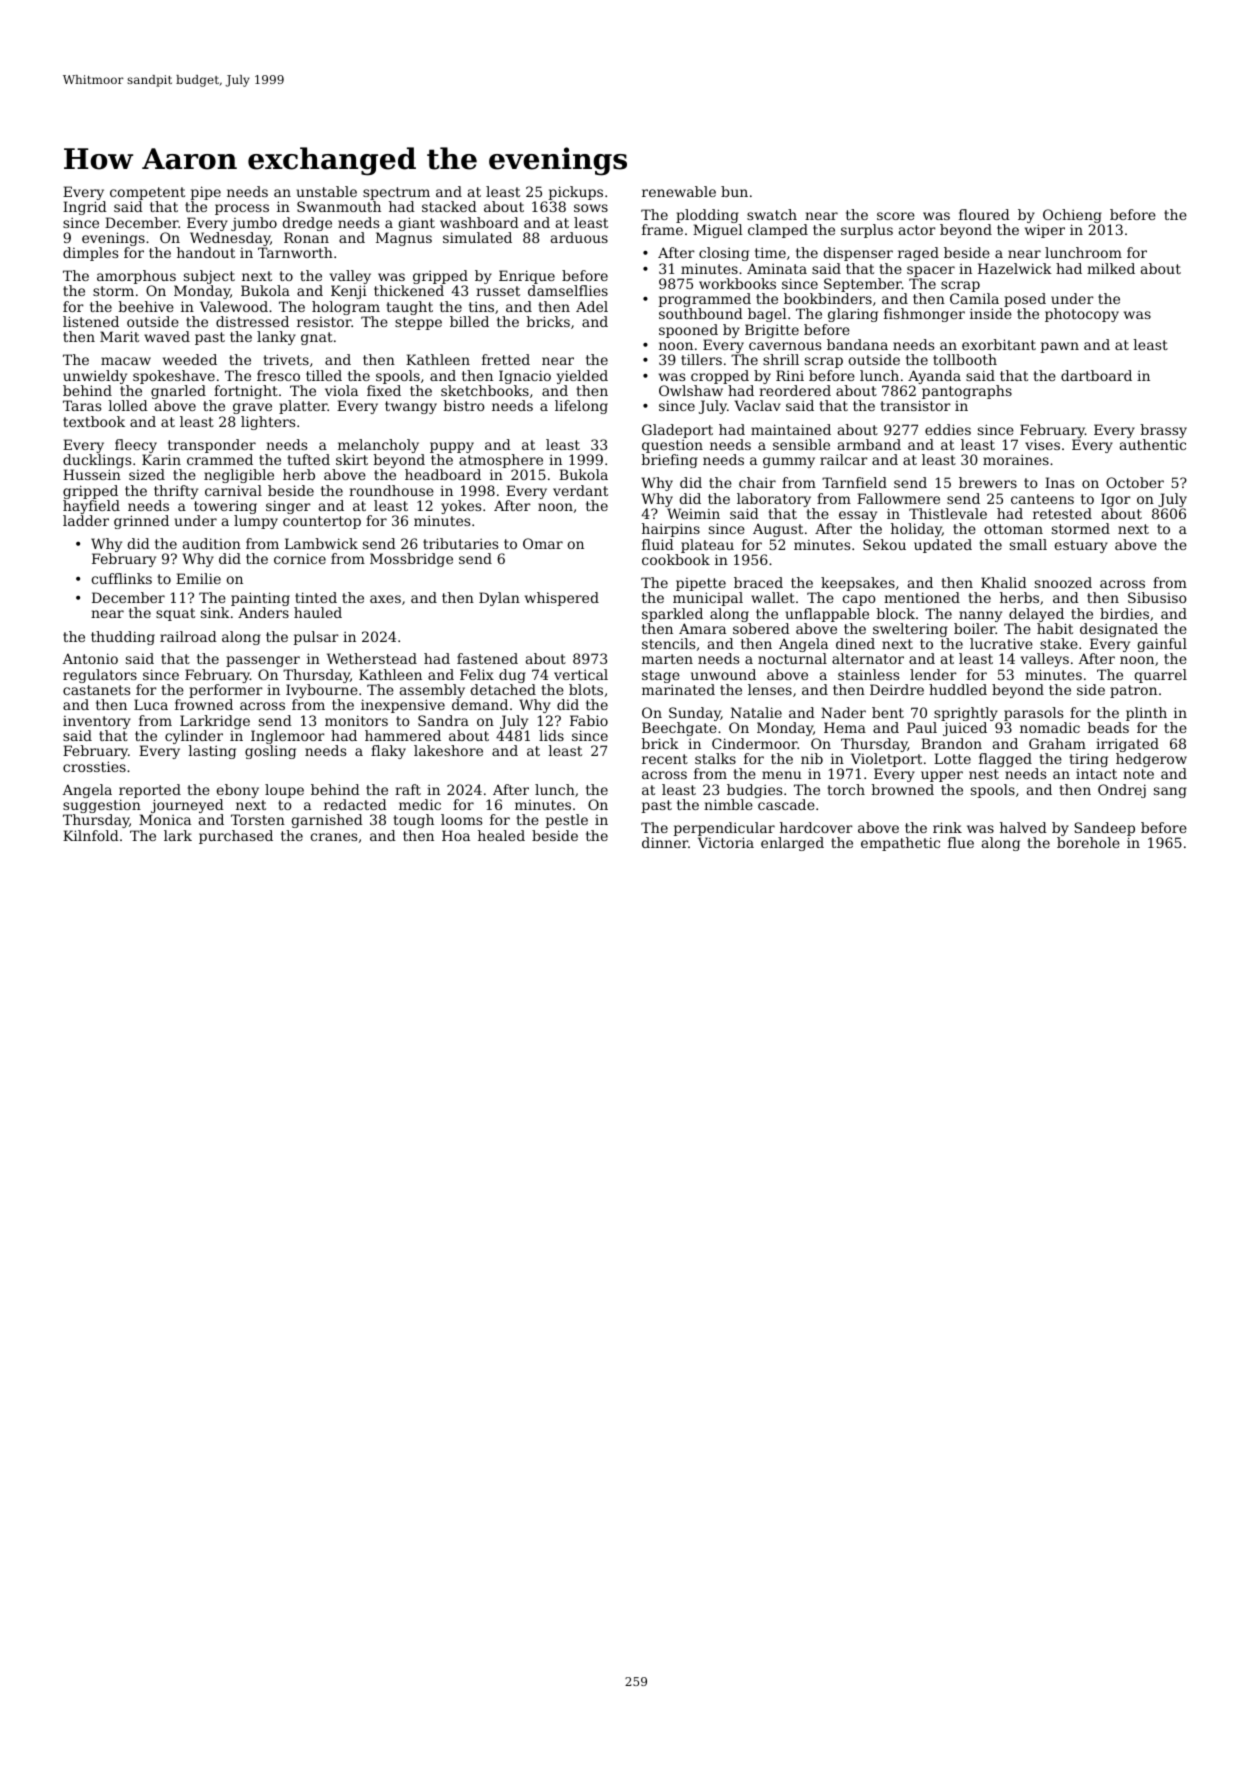 The width and height of the image is (1250, 1768). I want to click on pawn, so click(1060, 347).
